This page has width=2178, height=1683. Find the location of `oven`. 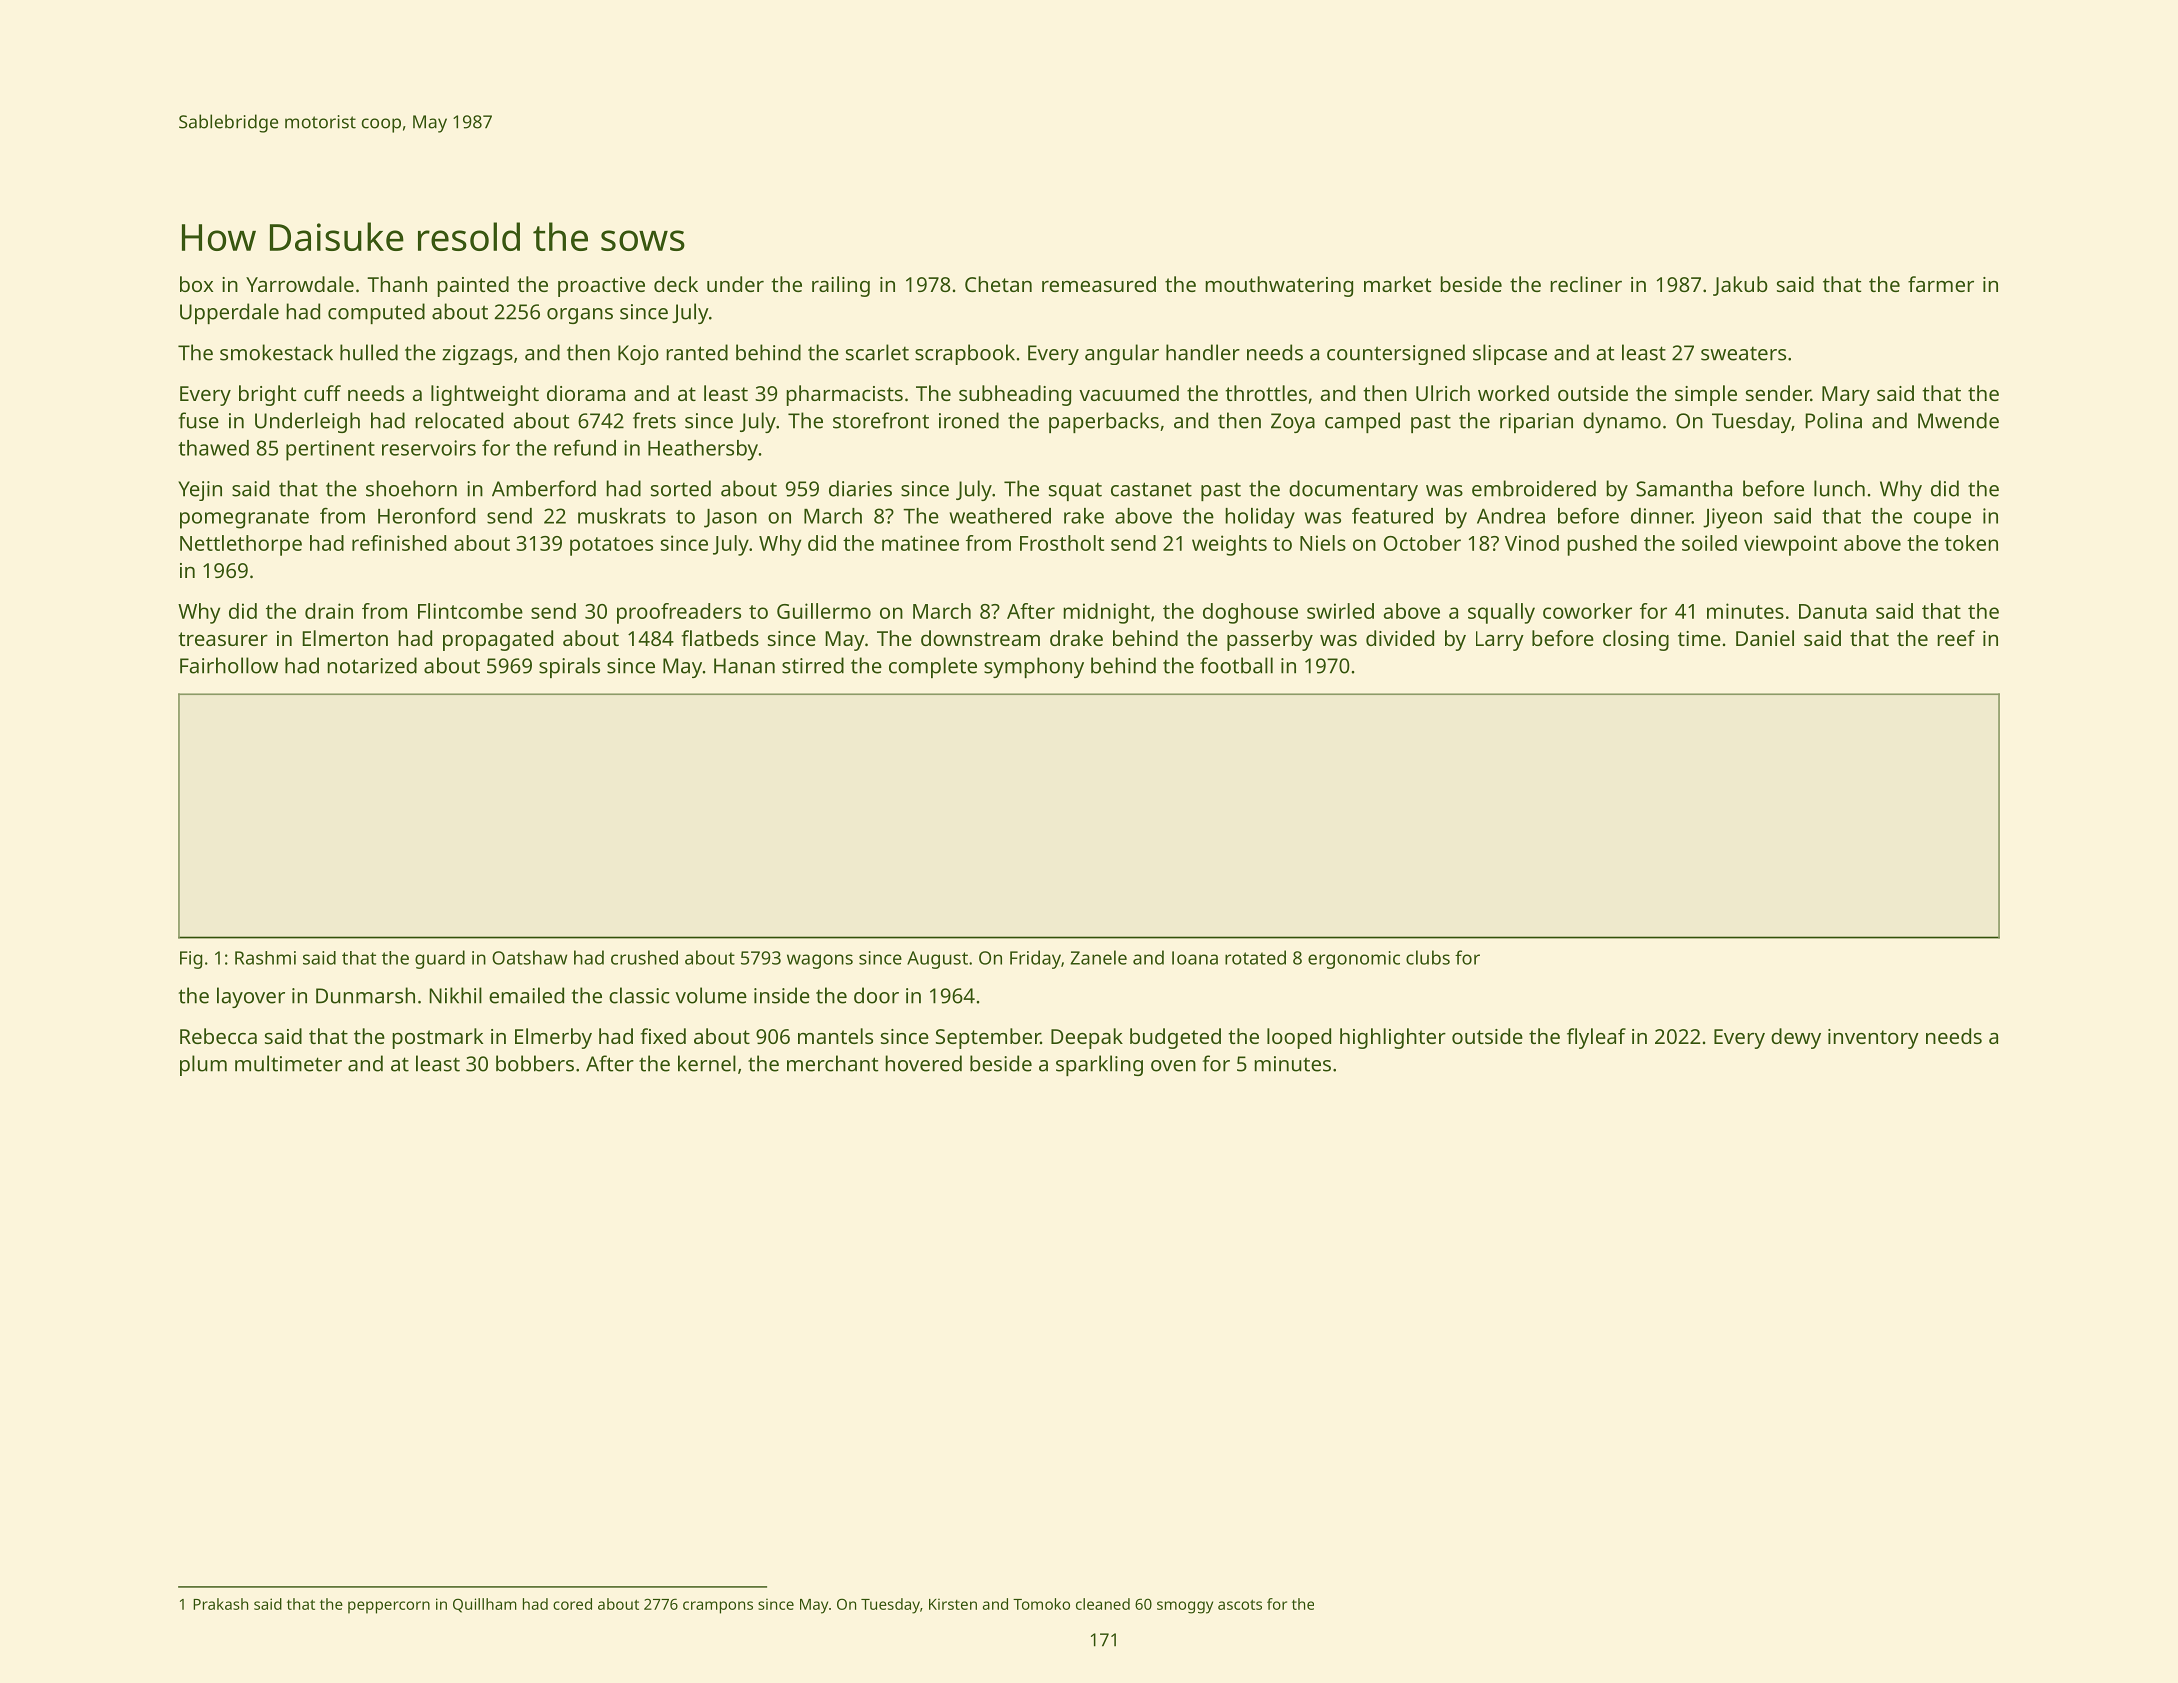

oven is located at coordinates (1173, 1066).
